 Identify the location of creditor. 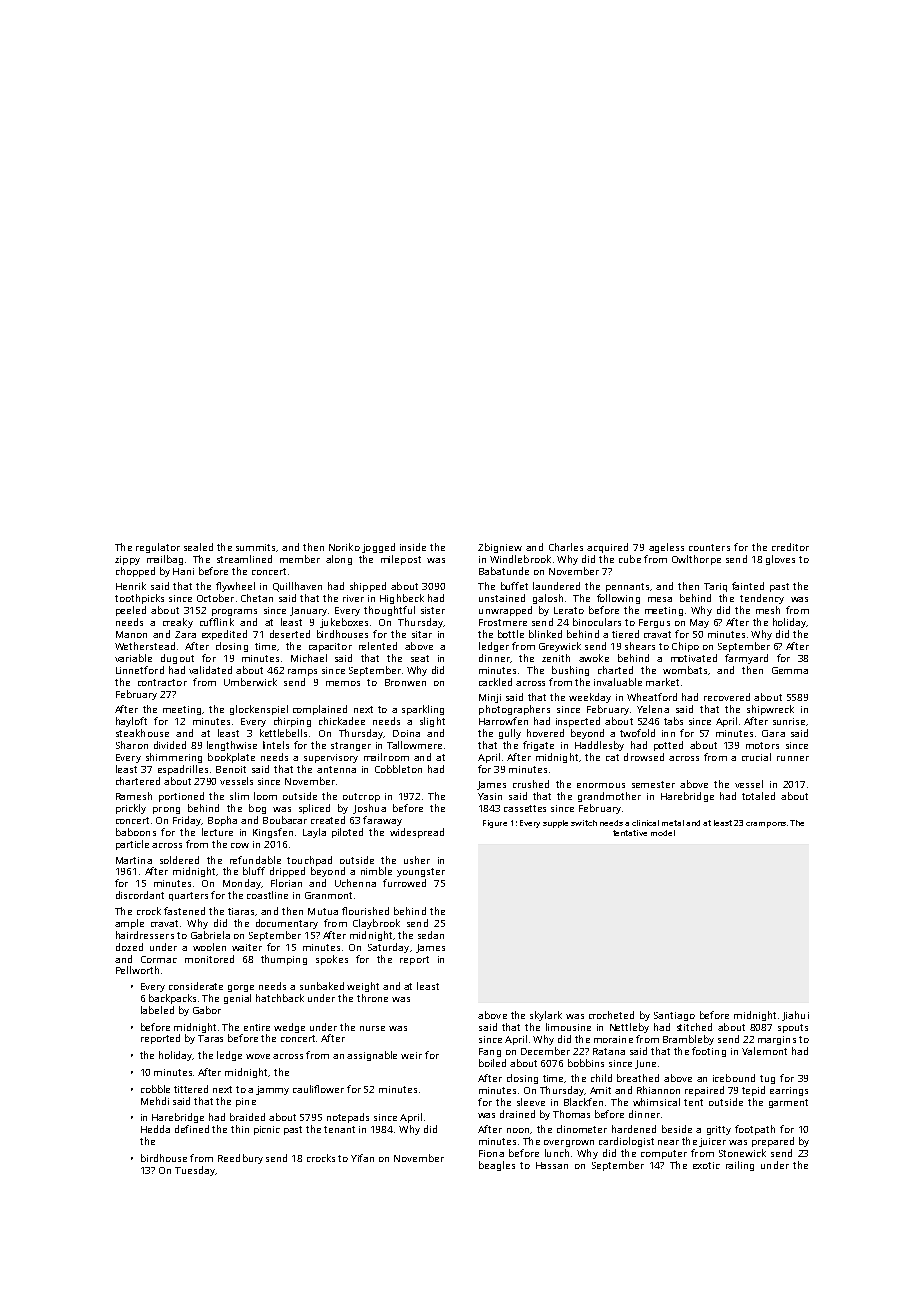
(790, 547).
